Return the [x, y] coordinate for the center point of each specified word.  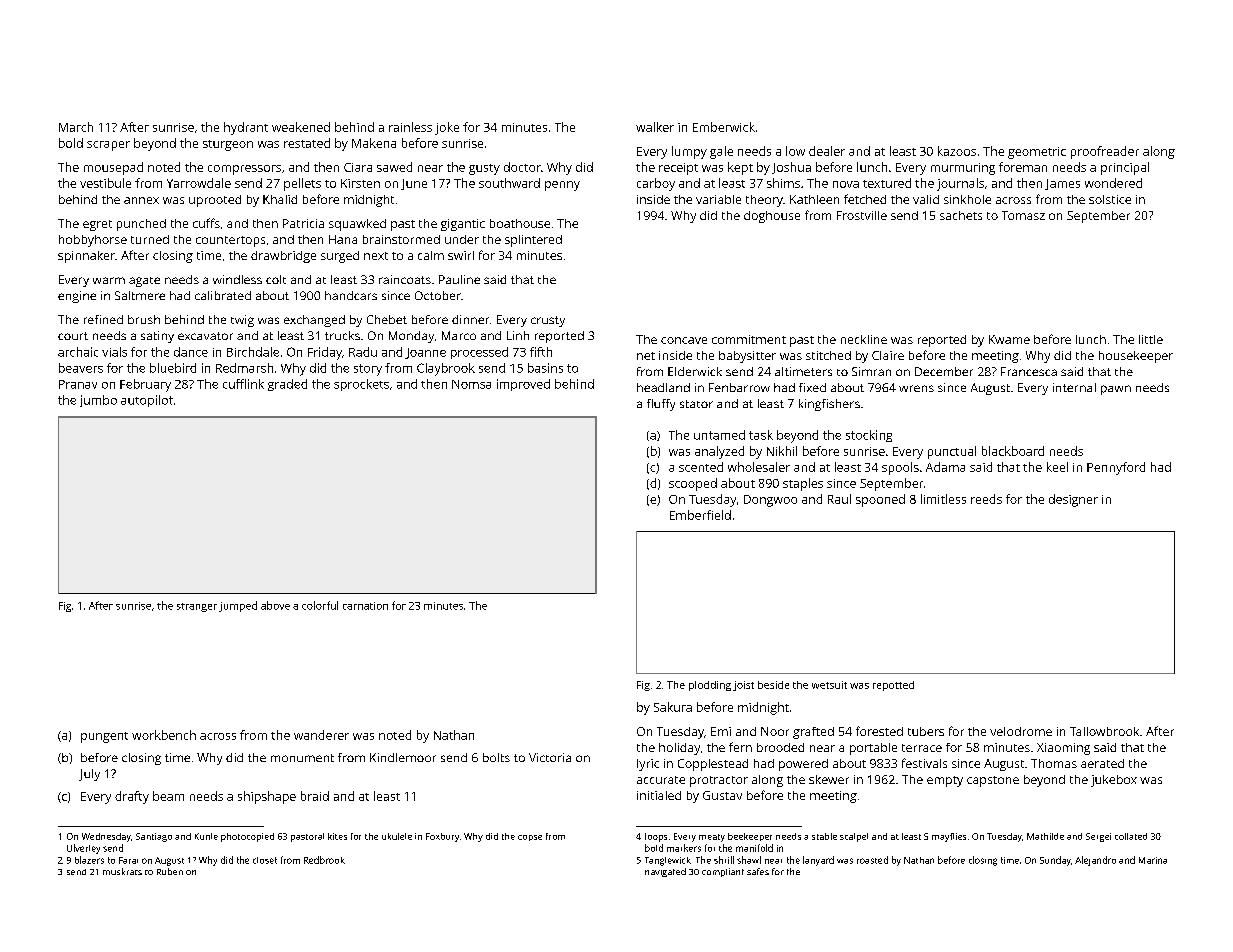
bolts [496, 757]
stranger [197, 607]
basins [545, 368]
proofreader [1105, 152]
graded [287, 385]
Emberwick [724, 127]
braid [315, 796]
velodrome [1021, 731]
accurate [661, 780]
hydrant [246, 128]
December [944, 371]
